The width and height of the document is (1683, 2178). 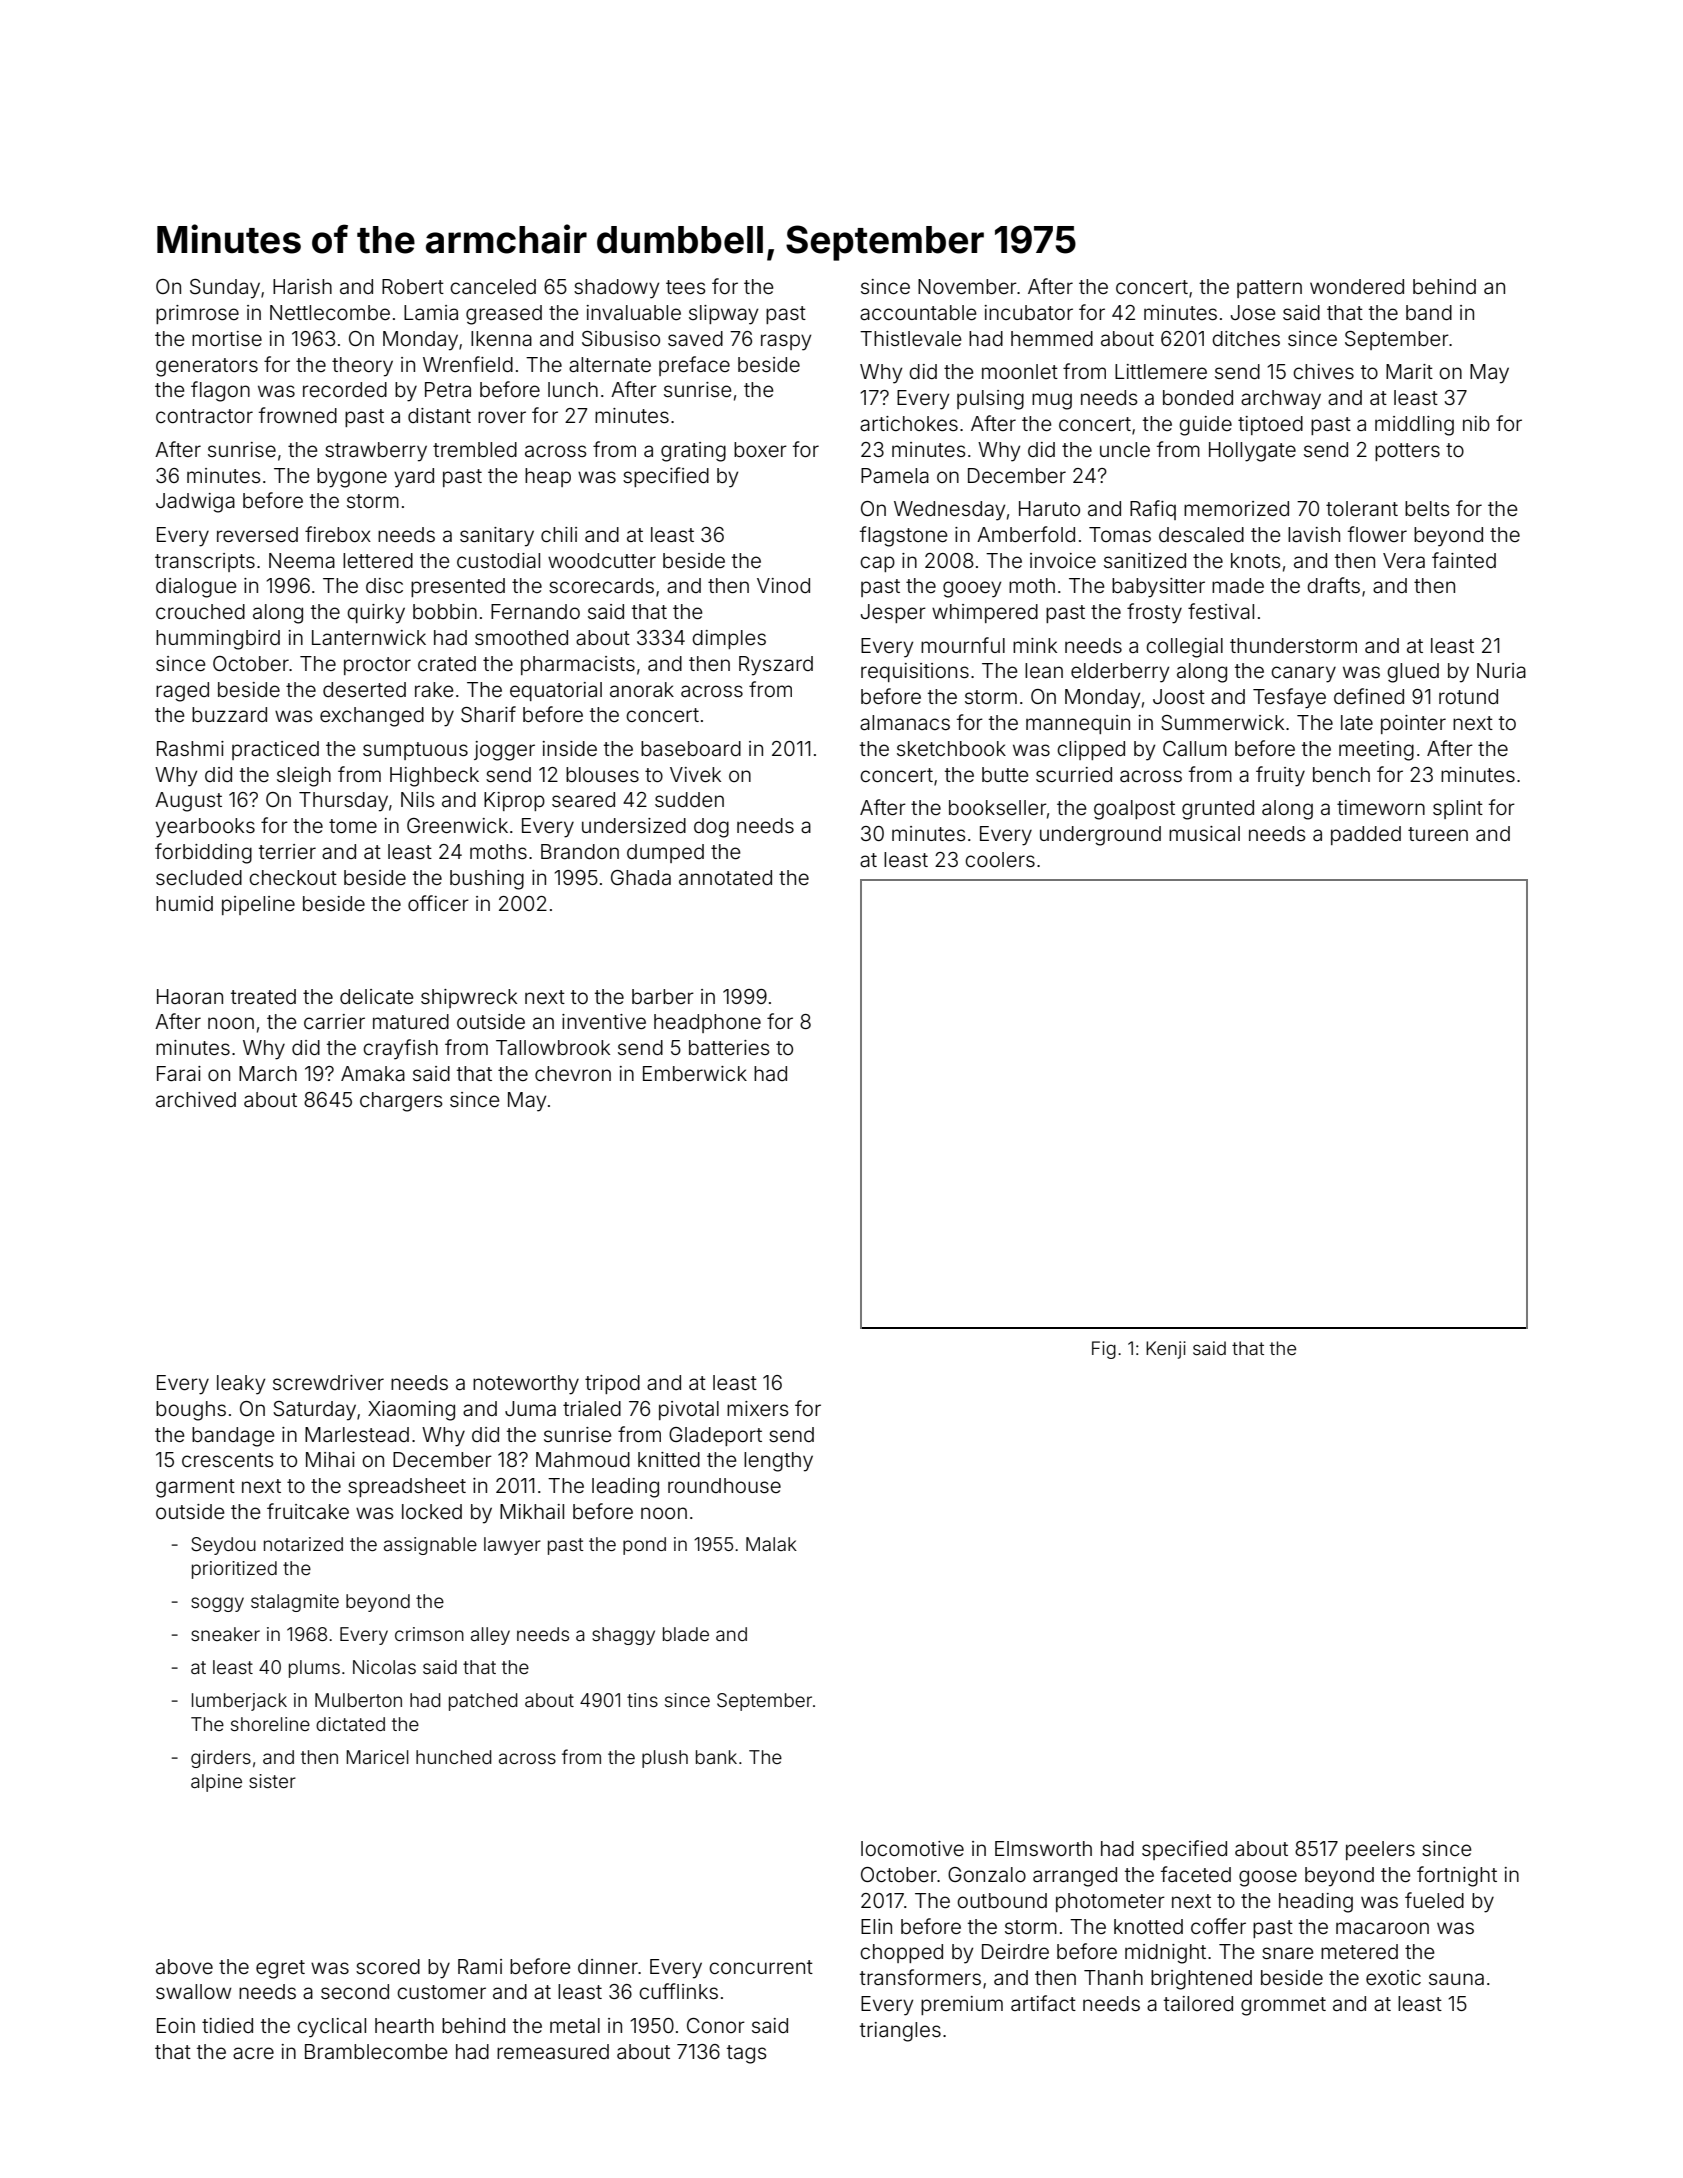 What do you see at coordinates (413, 286) in the document?
I see `Robert` at bounding box center [413, 286].
